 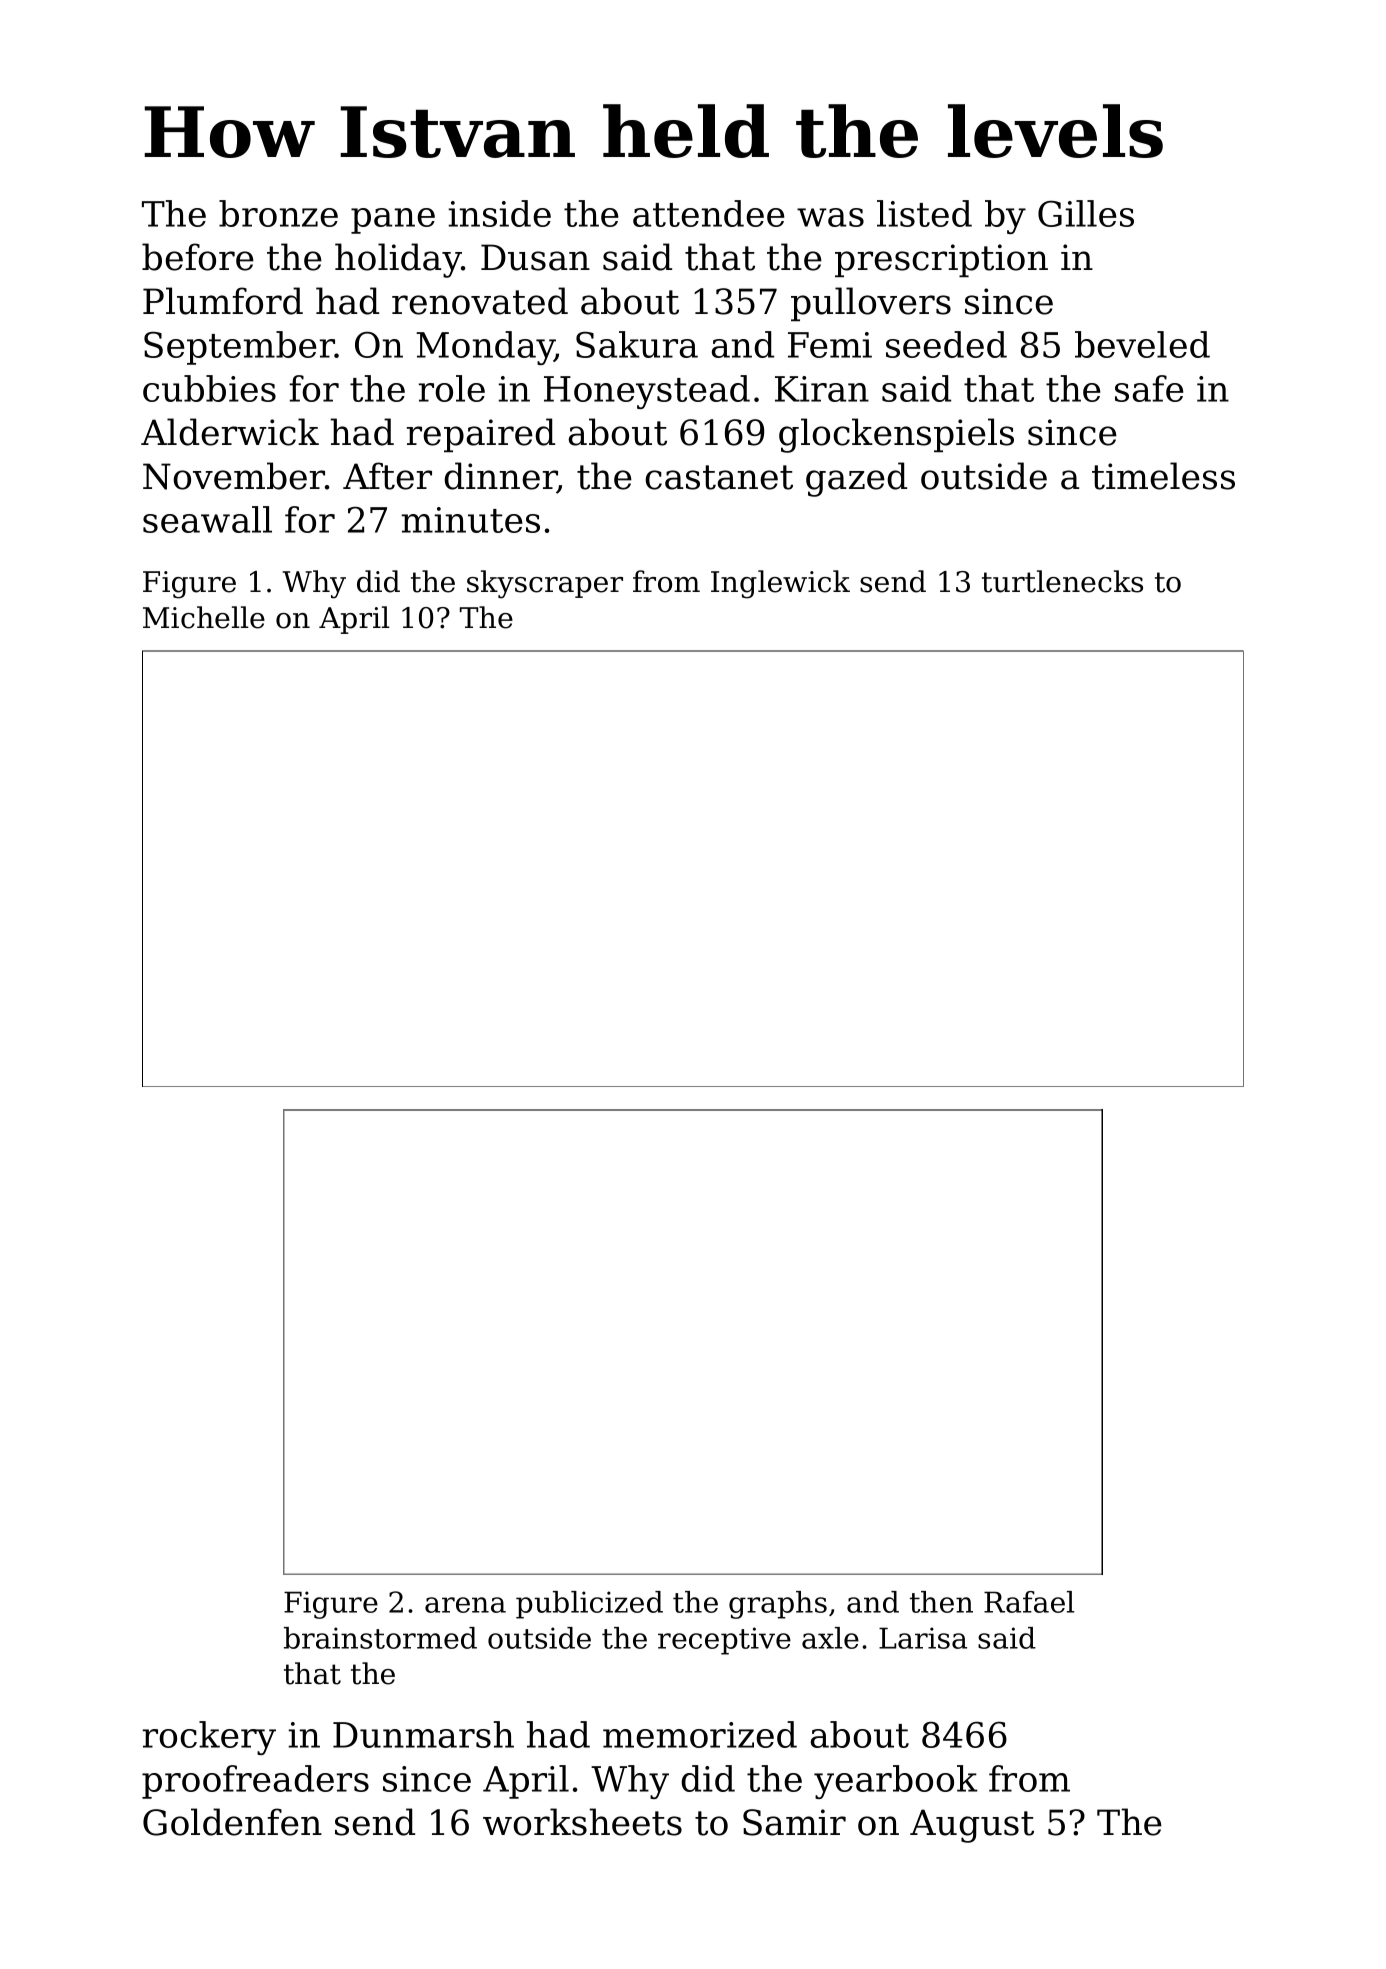 What do you see at coordinates (1029, 1602) in the screenshot?
I see `Rafael` at bounding box center [1029, 1602].
